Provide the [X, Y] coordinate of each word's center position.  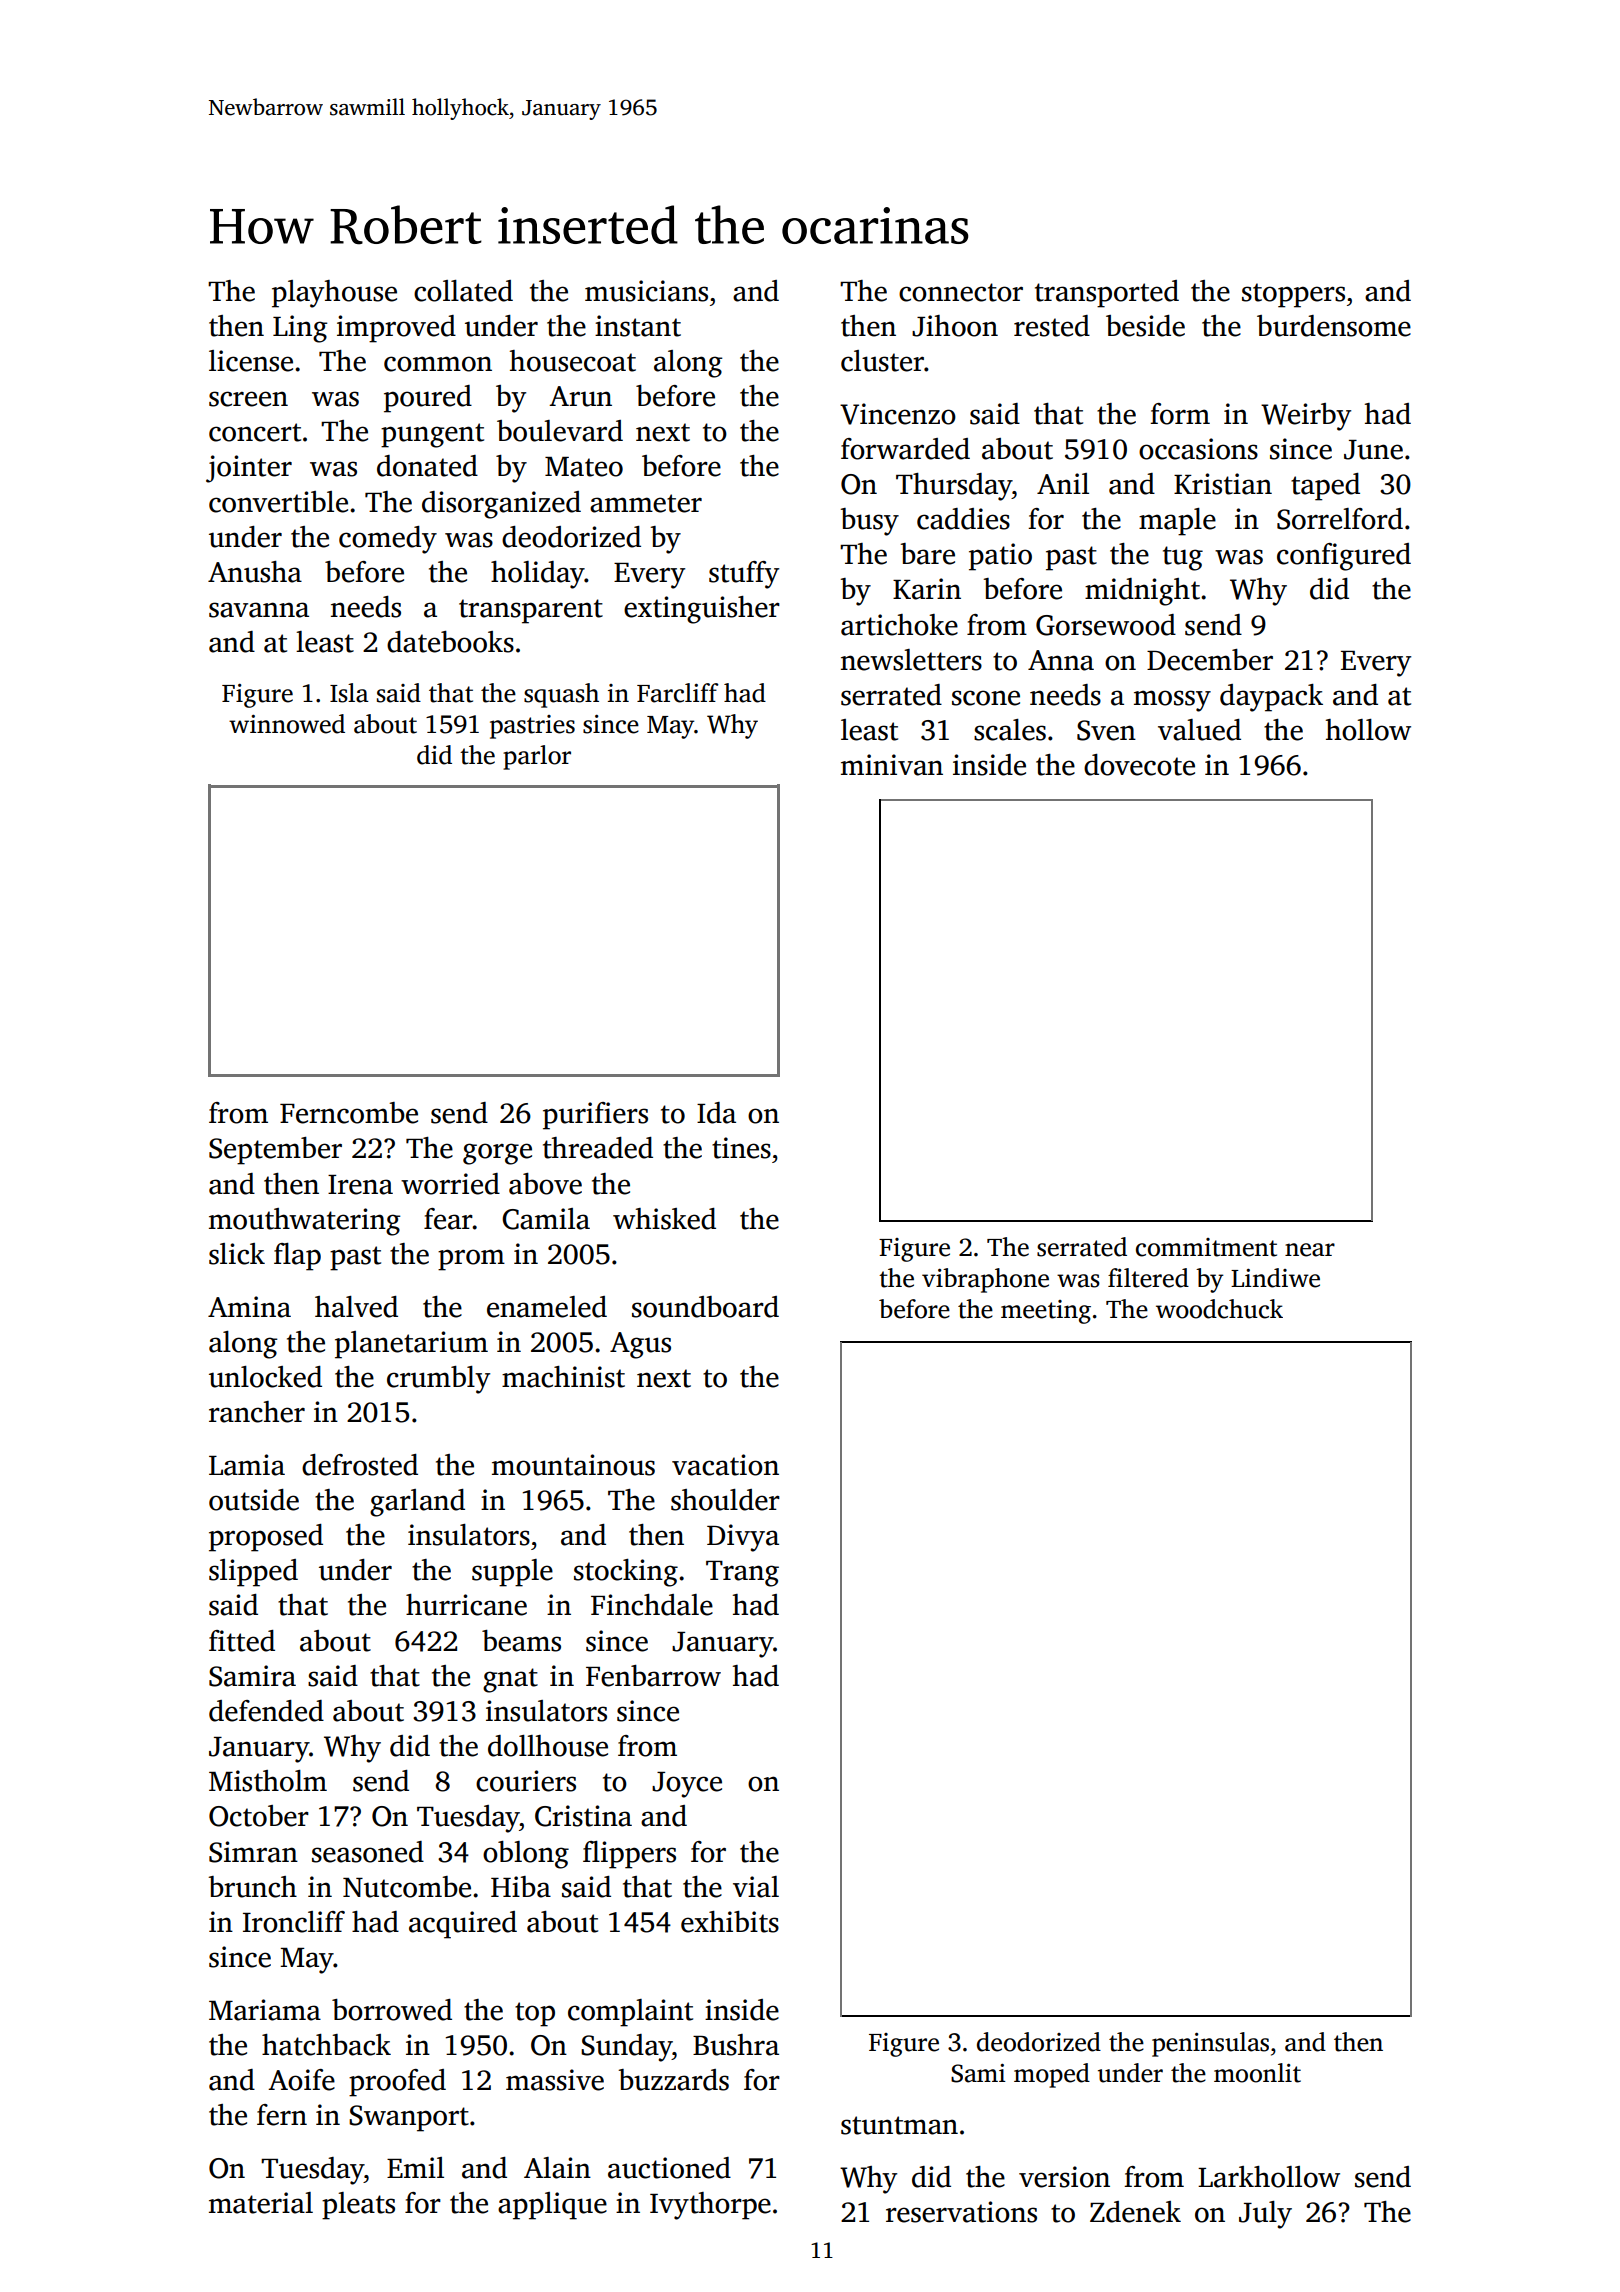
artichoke [899, 625]
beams [521, 1641]
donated [427, 466]
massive [555, 2080]
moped [1052, 2075]
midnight [1142, 592]
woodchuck [1219, 1309]
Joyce [687, 1785]
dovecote [1139, 765]
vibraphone [985, 1280]
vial [756, 1887]
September [275, 1151]
